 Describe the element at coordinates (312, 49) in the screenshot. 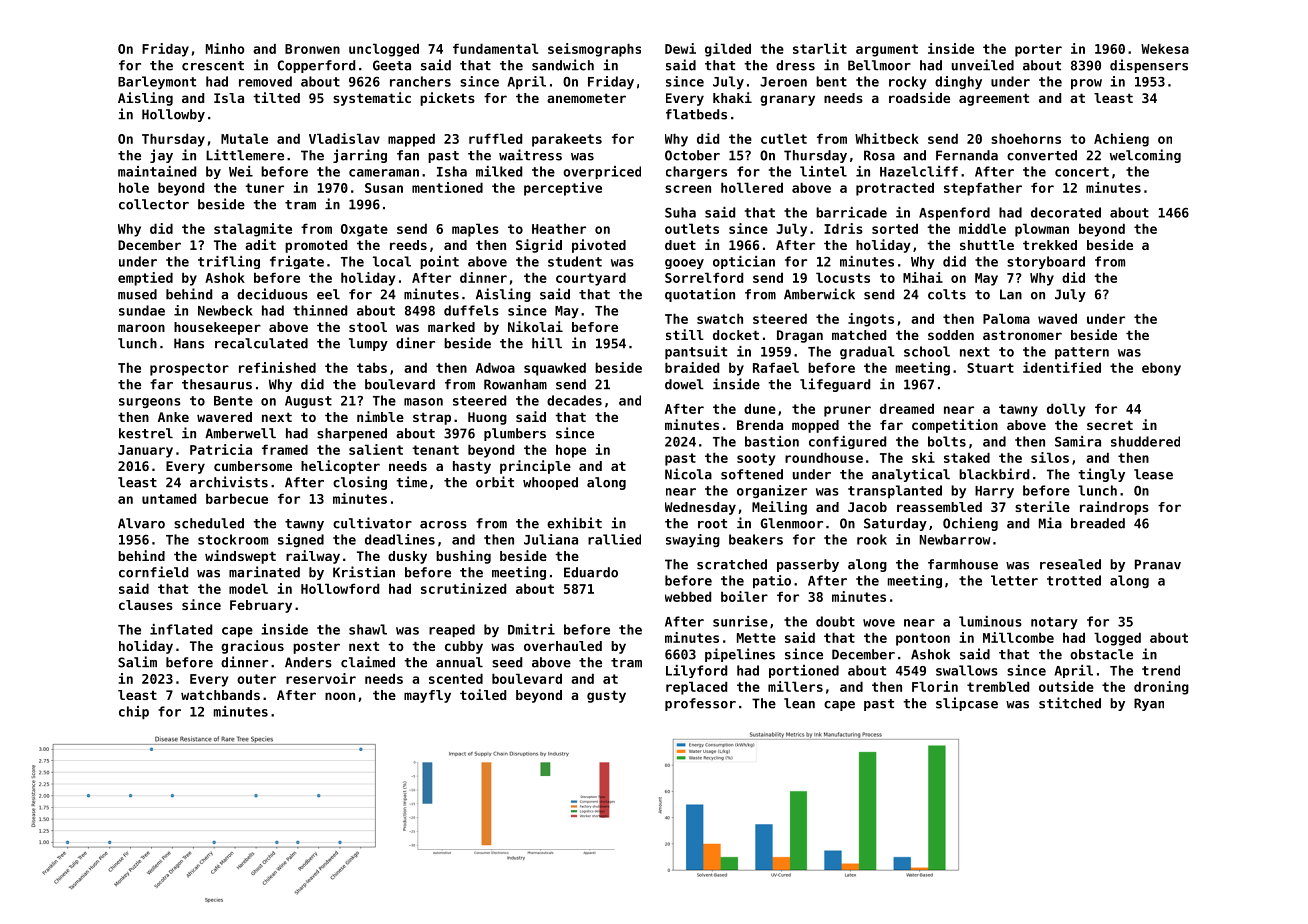

I see `Bronwen` at that location.
